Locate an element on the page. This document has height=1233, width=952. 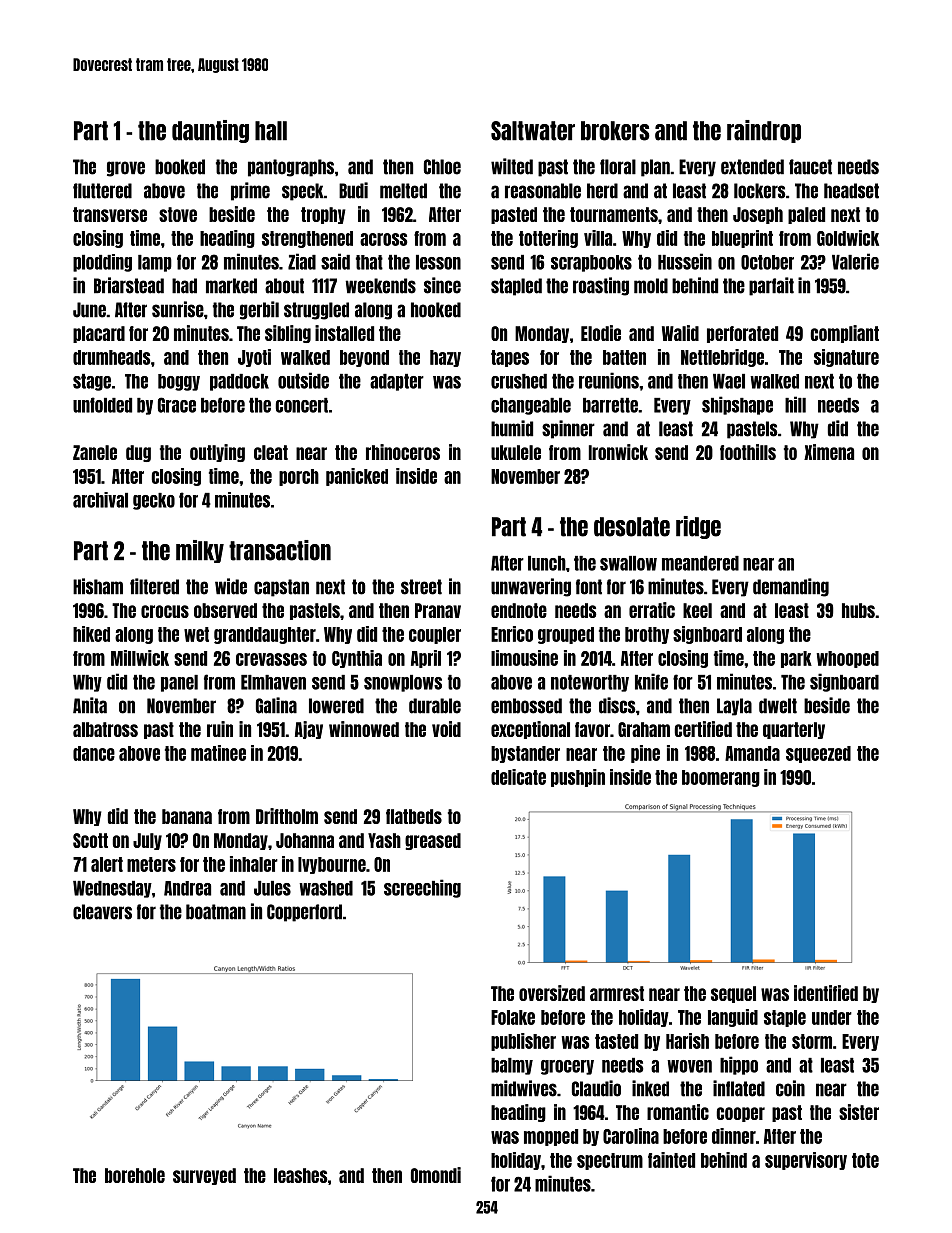
ukulele is located at coordinates (516, 452).
